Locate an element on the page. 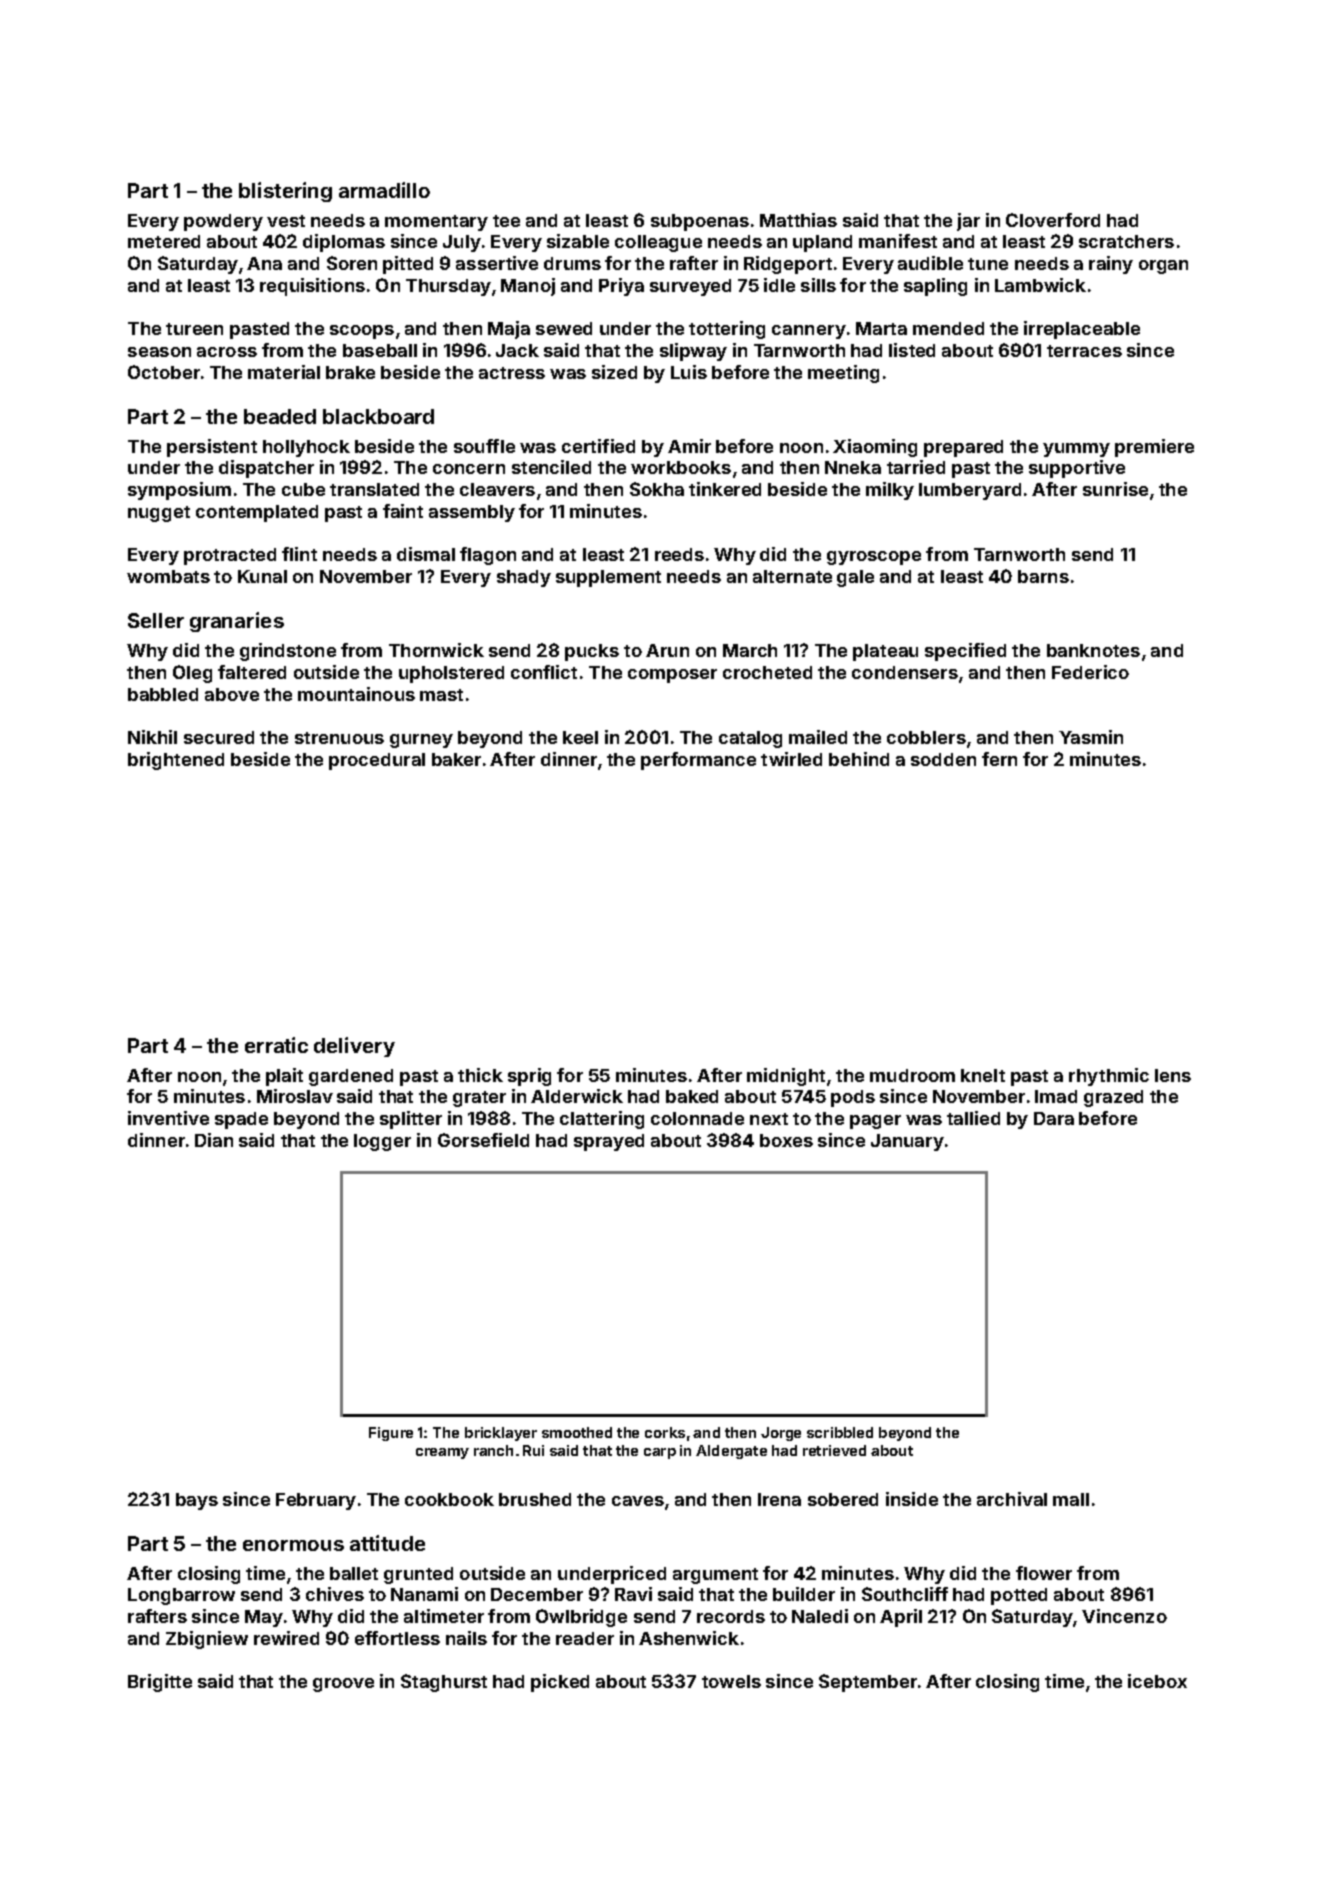 This image has height=1878, width=1328. Vincenzo is located at coordinates (1124, 1616).
